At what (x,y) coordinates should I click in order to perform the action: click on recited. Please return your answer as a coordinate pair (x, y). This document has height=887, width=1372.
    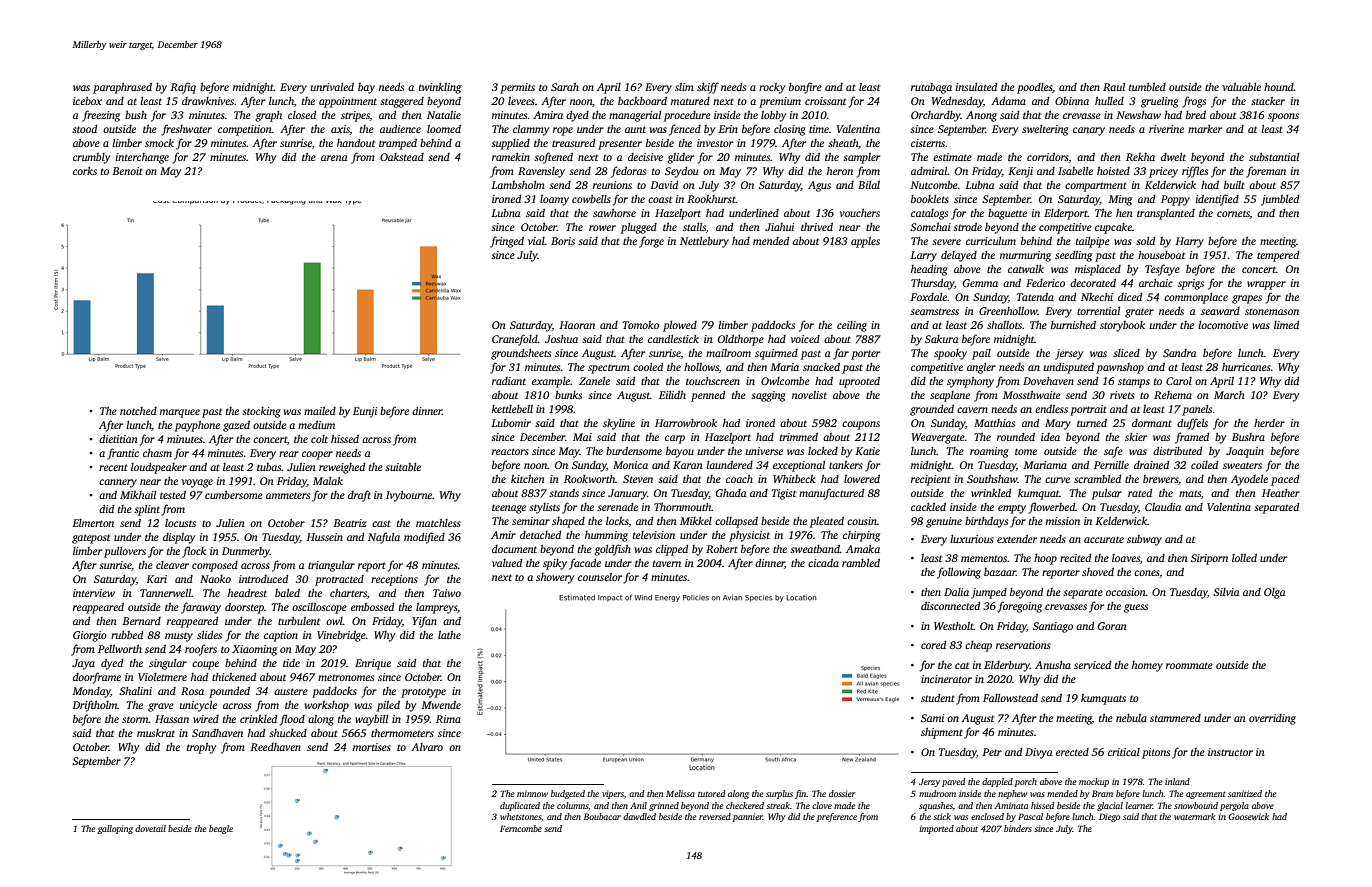
    Looking at the image, I should click on (1075, 557).
